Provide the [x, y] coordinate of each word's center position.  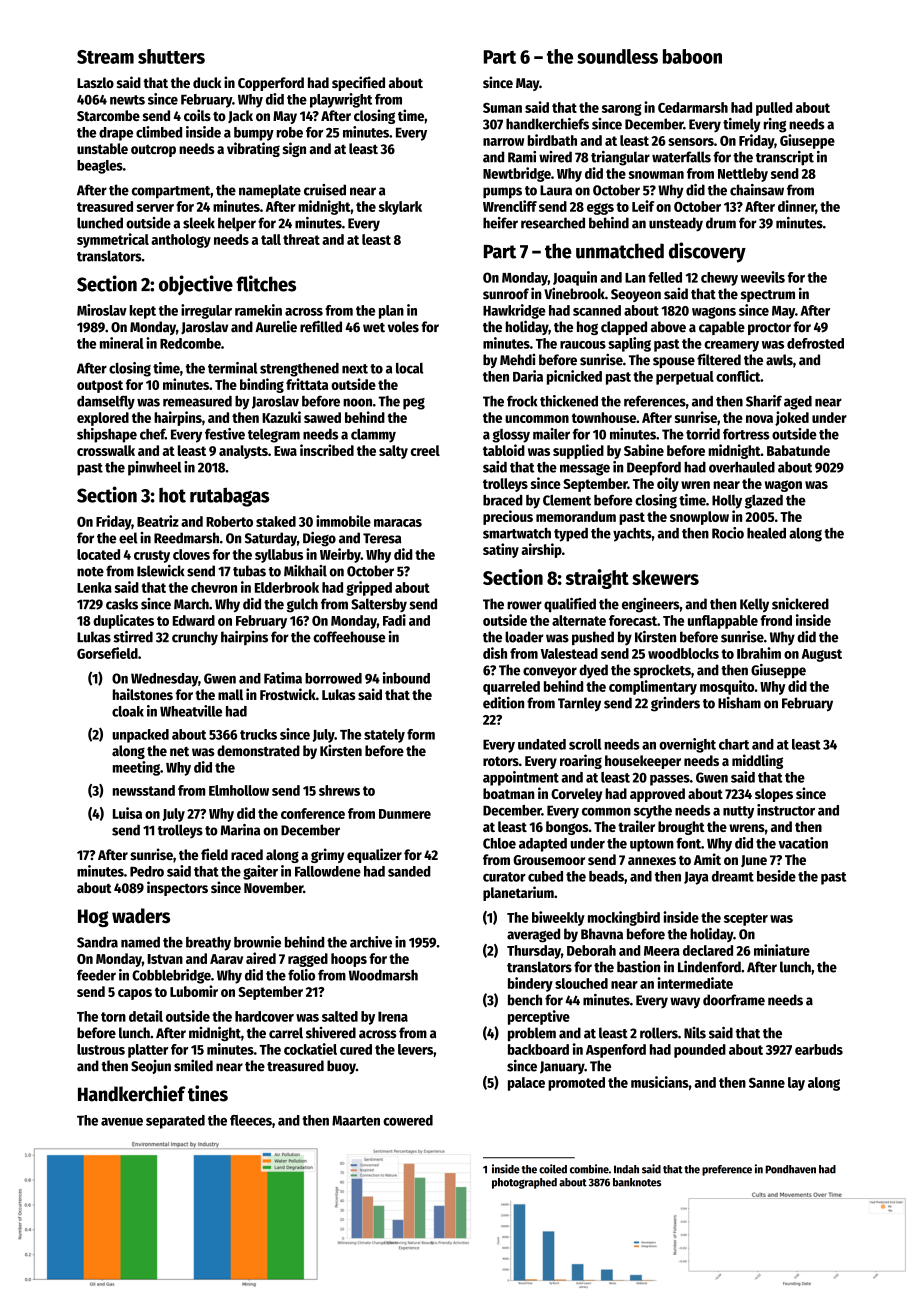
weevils [763, 277]
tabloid [504, 450]
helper [237, 224]
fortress [746, 434]
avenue [122, 1122]
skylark [400, 208]
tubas [249, 571]
